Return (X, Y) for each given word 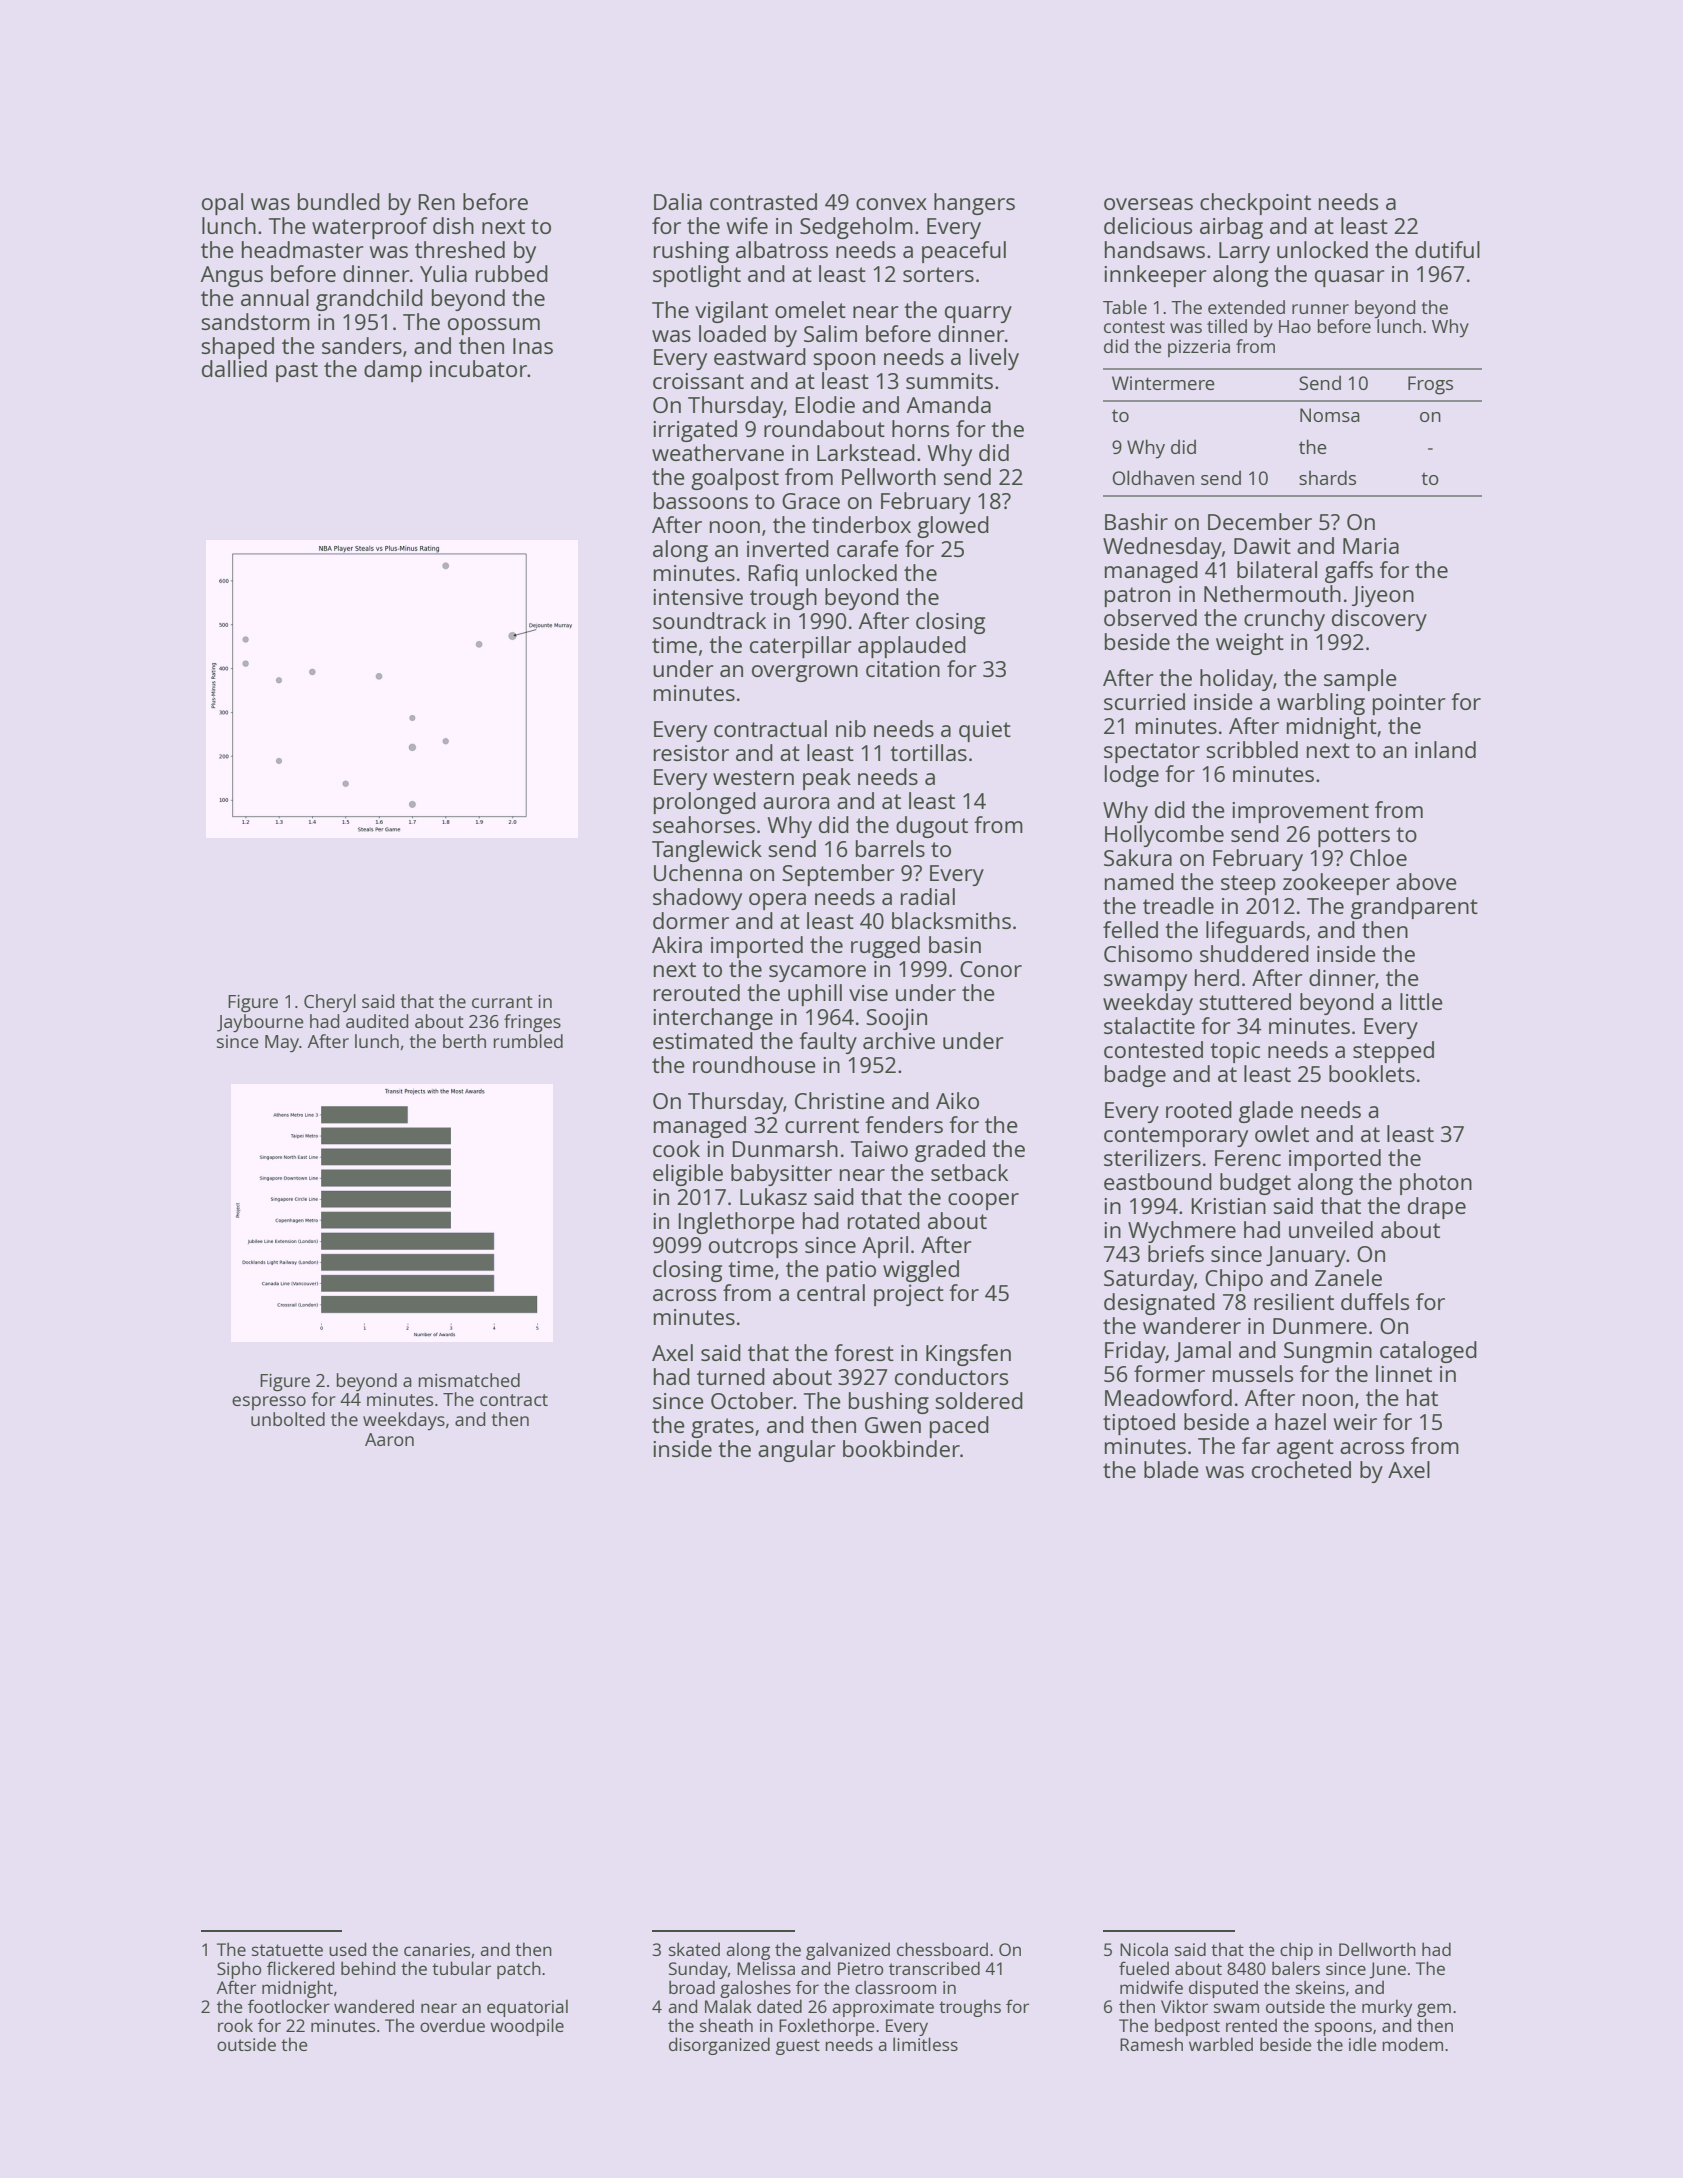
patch (519, 1970)
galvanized (848, 1951)
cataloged (1428, 1352)
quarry (978, 314)
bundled (339, 201)
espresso (269, 1403)
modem (1412, 2044)
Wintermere (1163, 383)
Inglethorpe (736, 1223)
